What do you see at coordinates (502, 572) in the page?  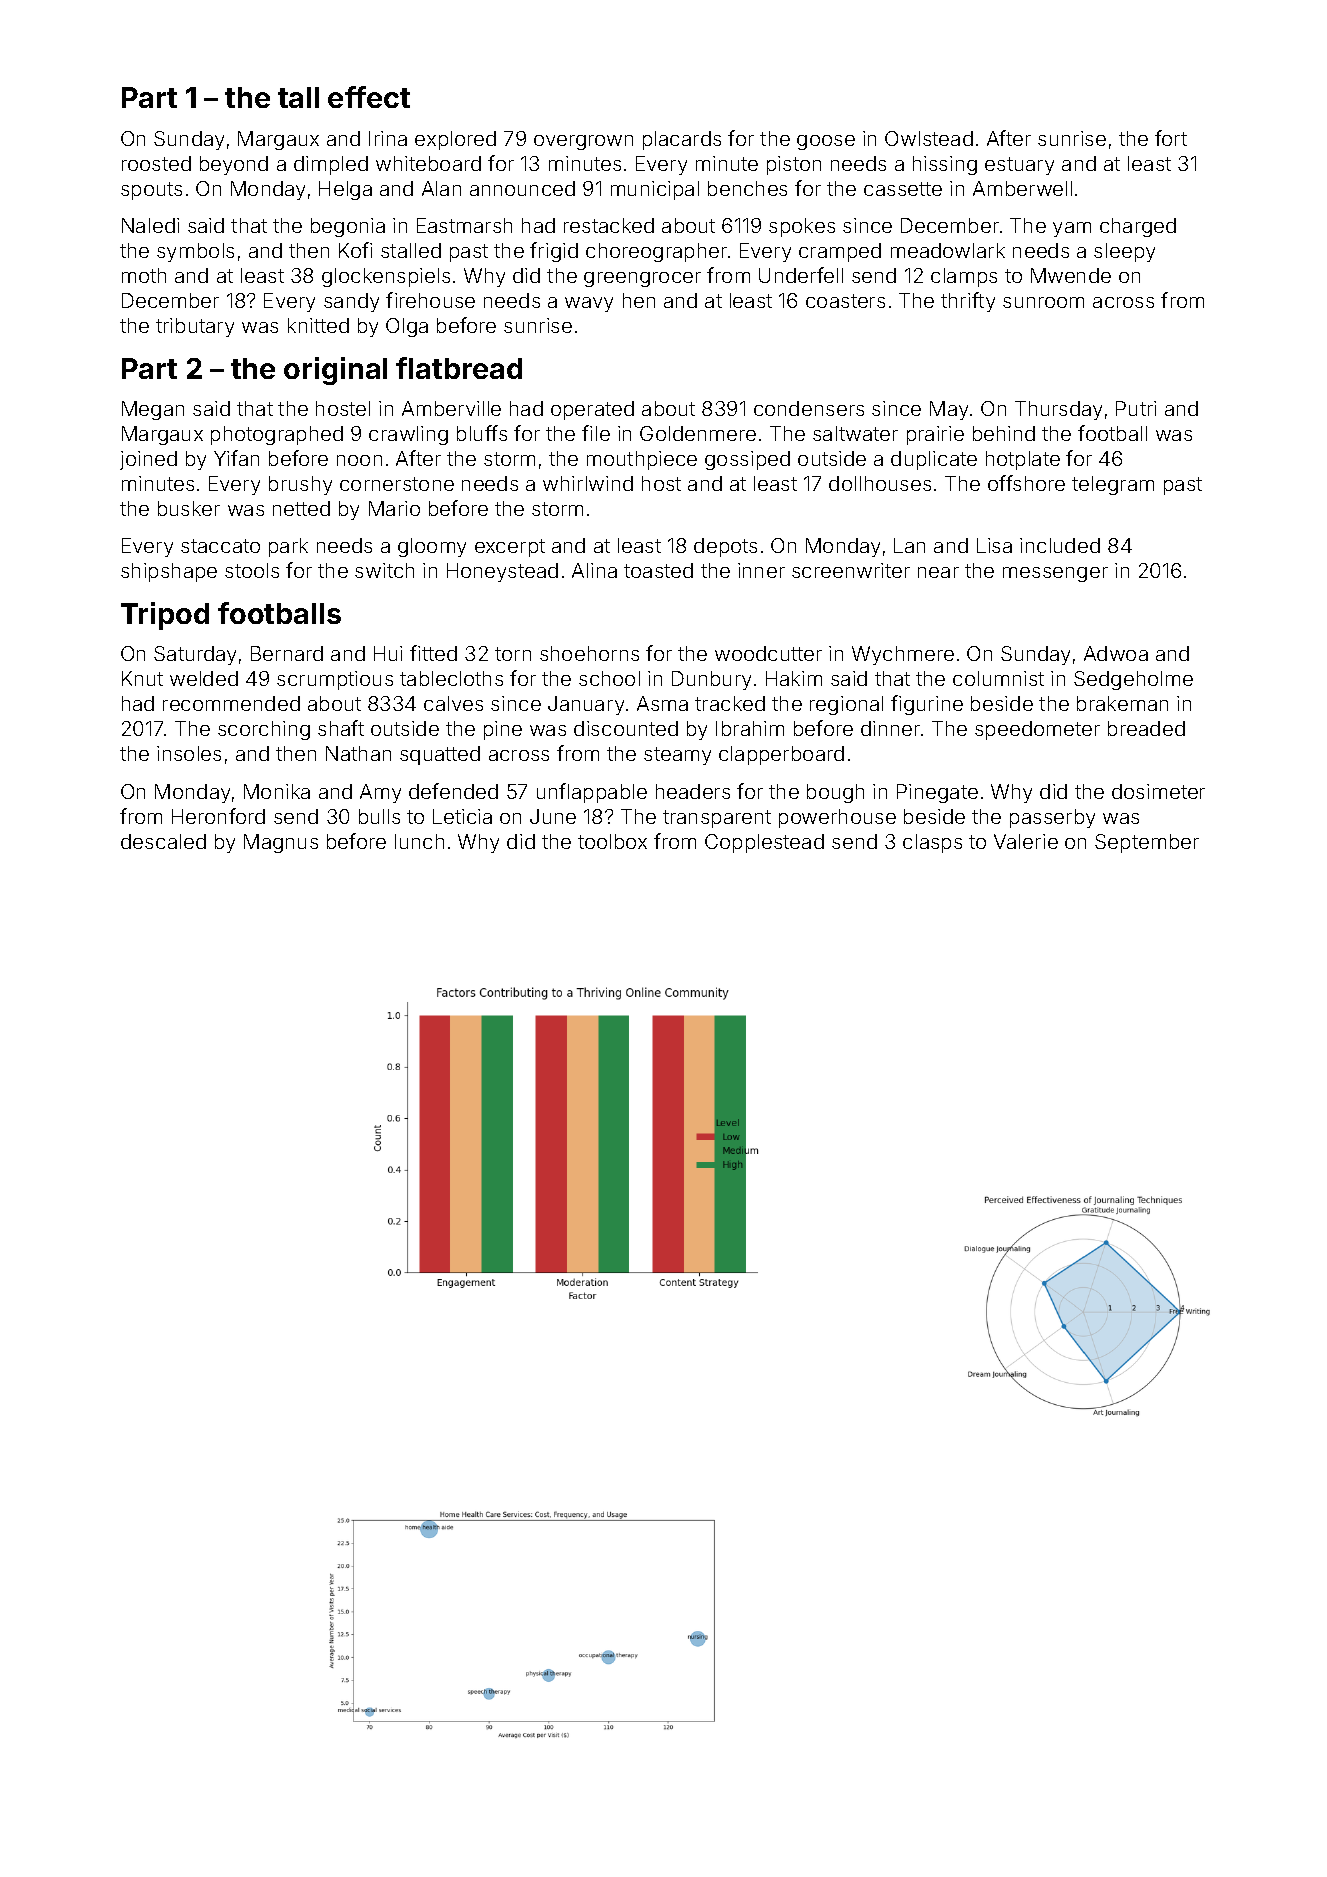 I see `Honeystead` at bounding box center [502, 572].
